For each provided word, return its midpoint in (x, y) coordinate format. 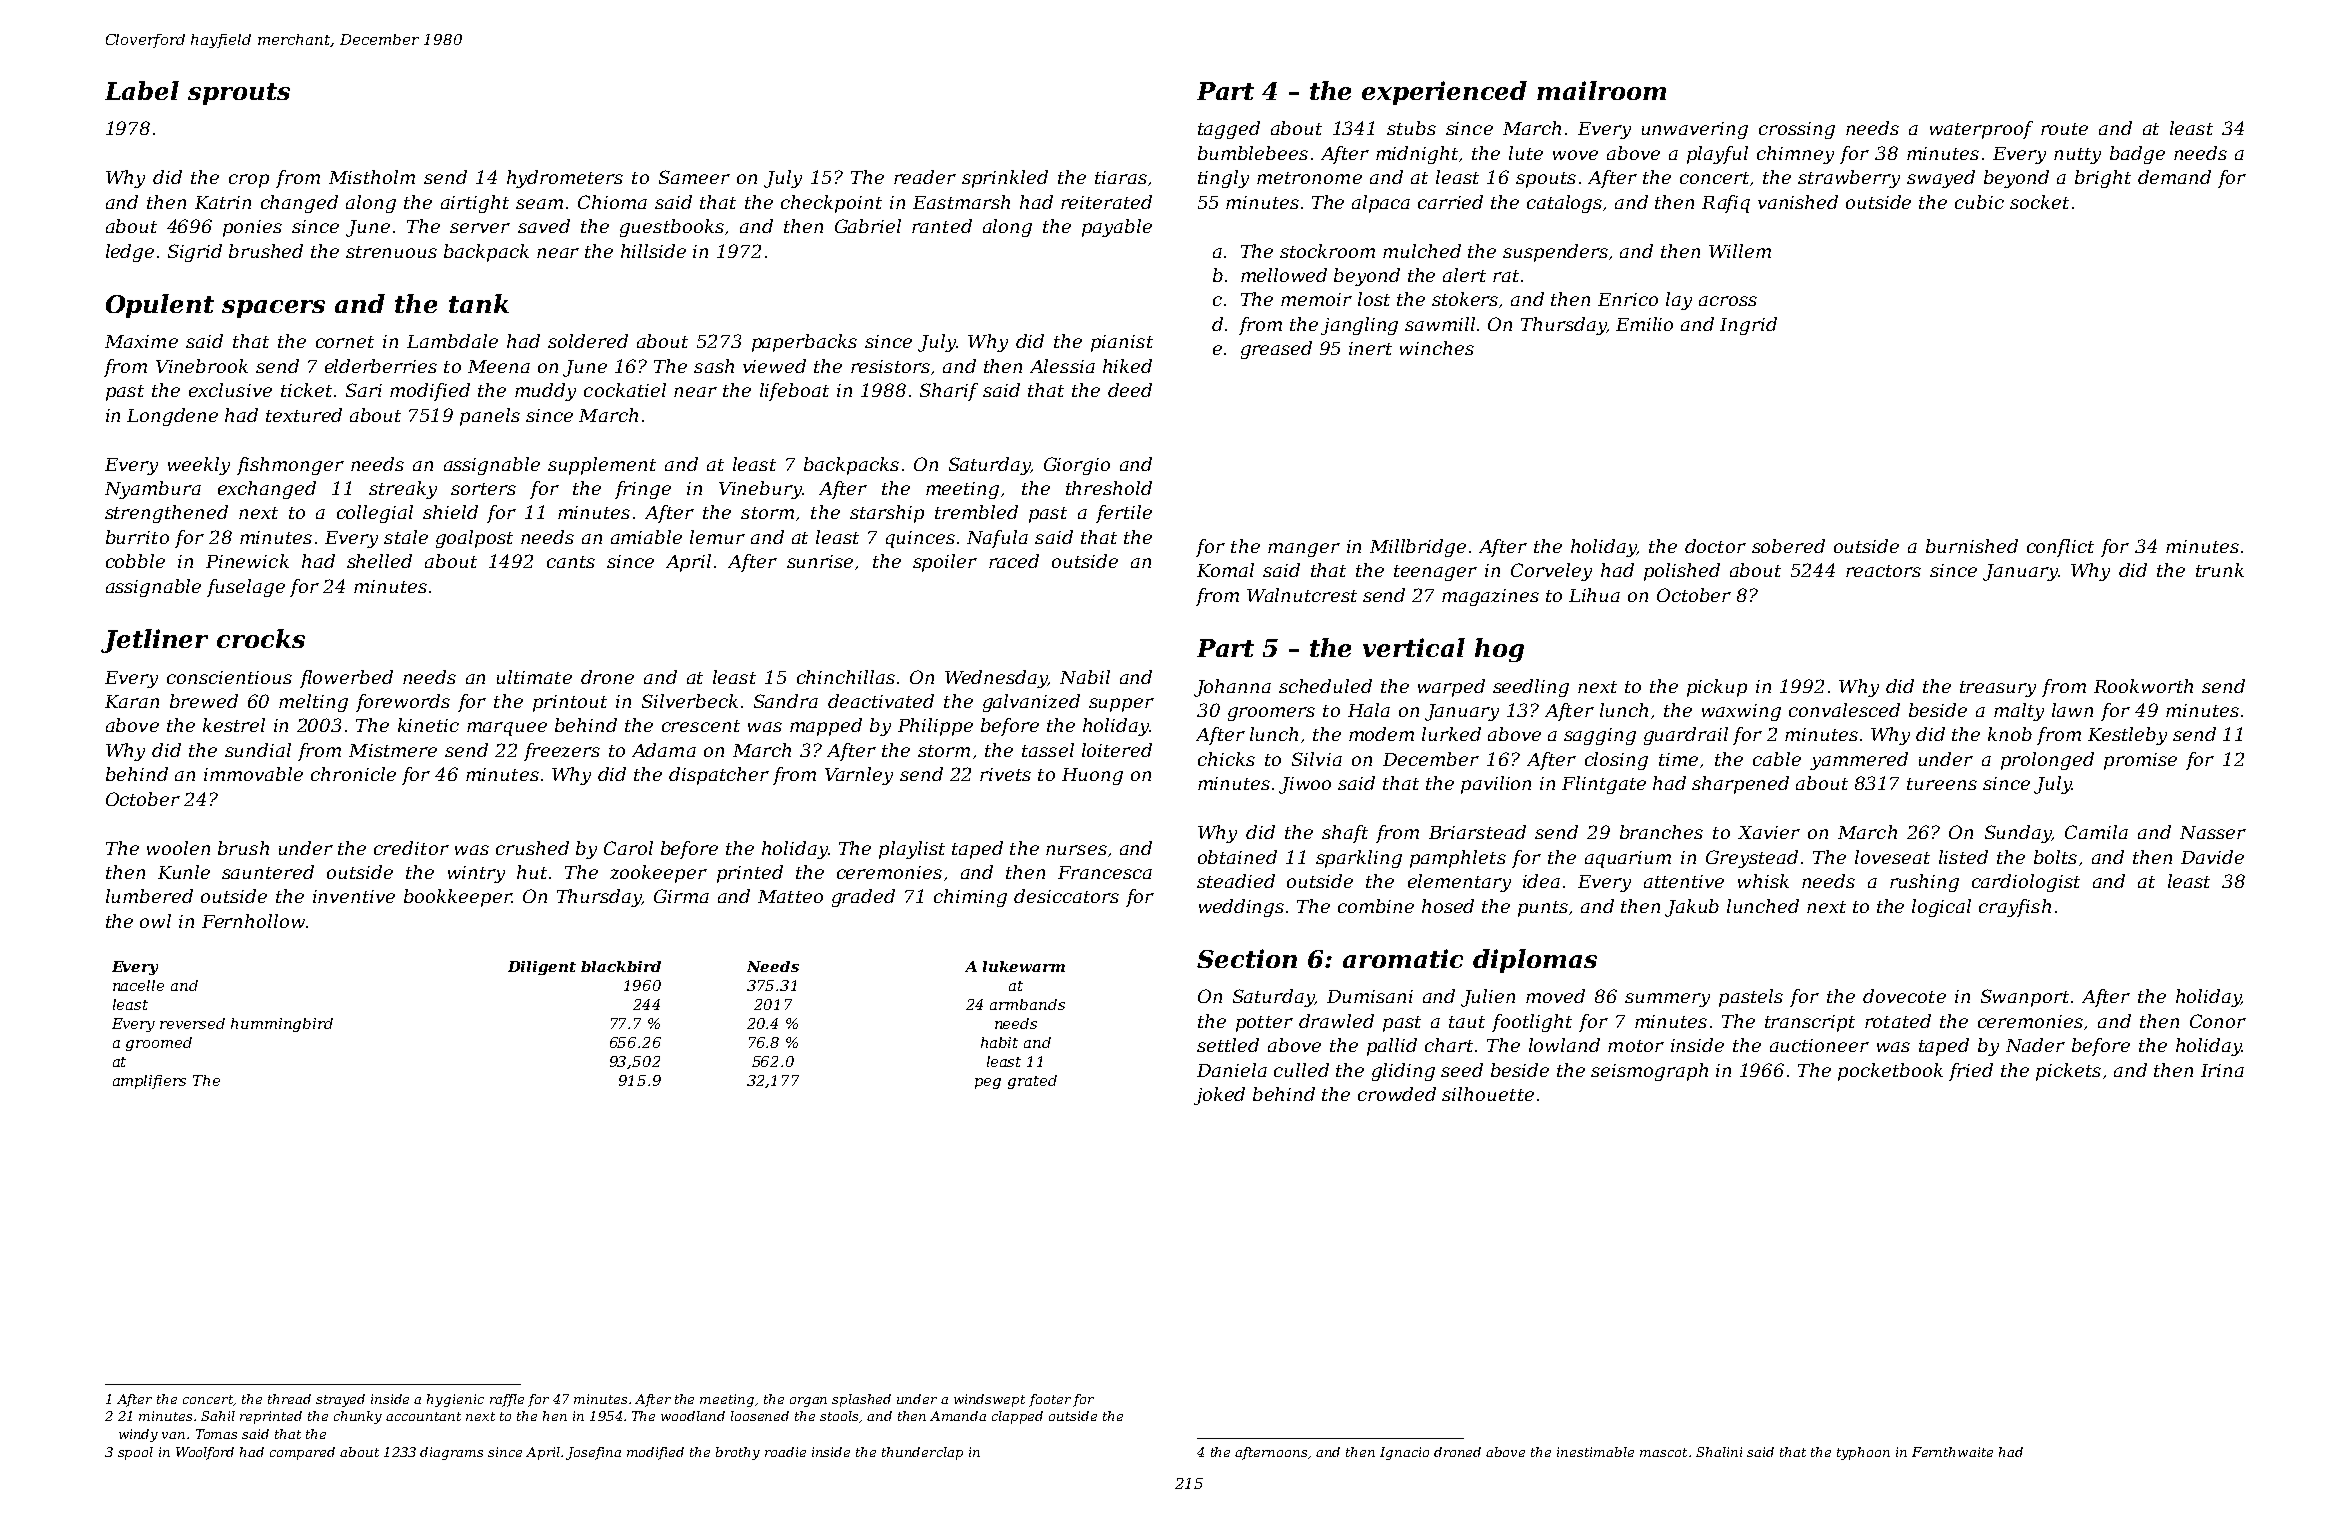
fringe (643, 490)
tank (479, 303)
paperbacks (804, 343)
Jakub (1692, 908)
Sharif (949, 392)
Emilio (1644, 324)
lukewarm (1024, 966)
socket (2039, 202)
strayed (340, 1400)
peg (988, 1083)
